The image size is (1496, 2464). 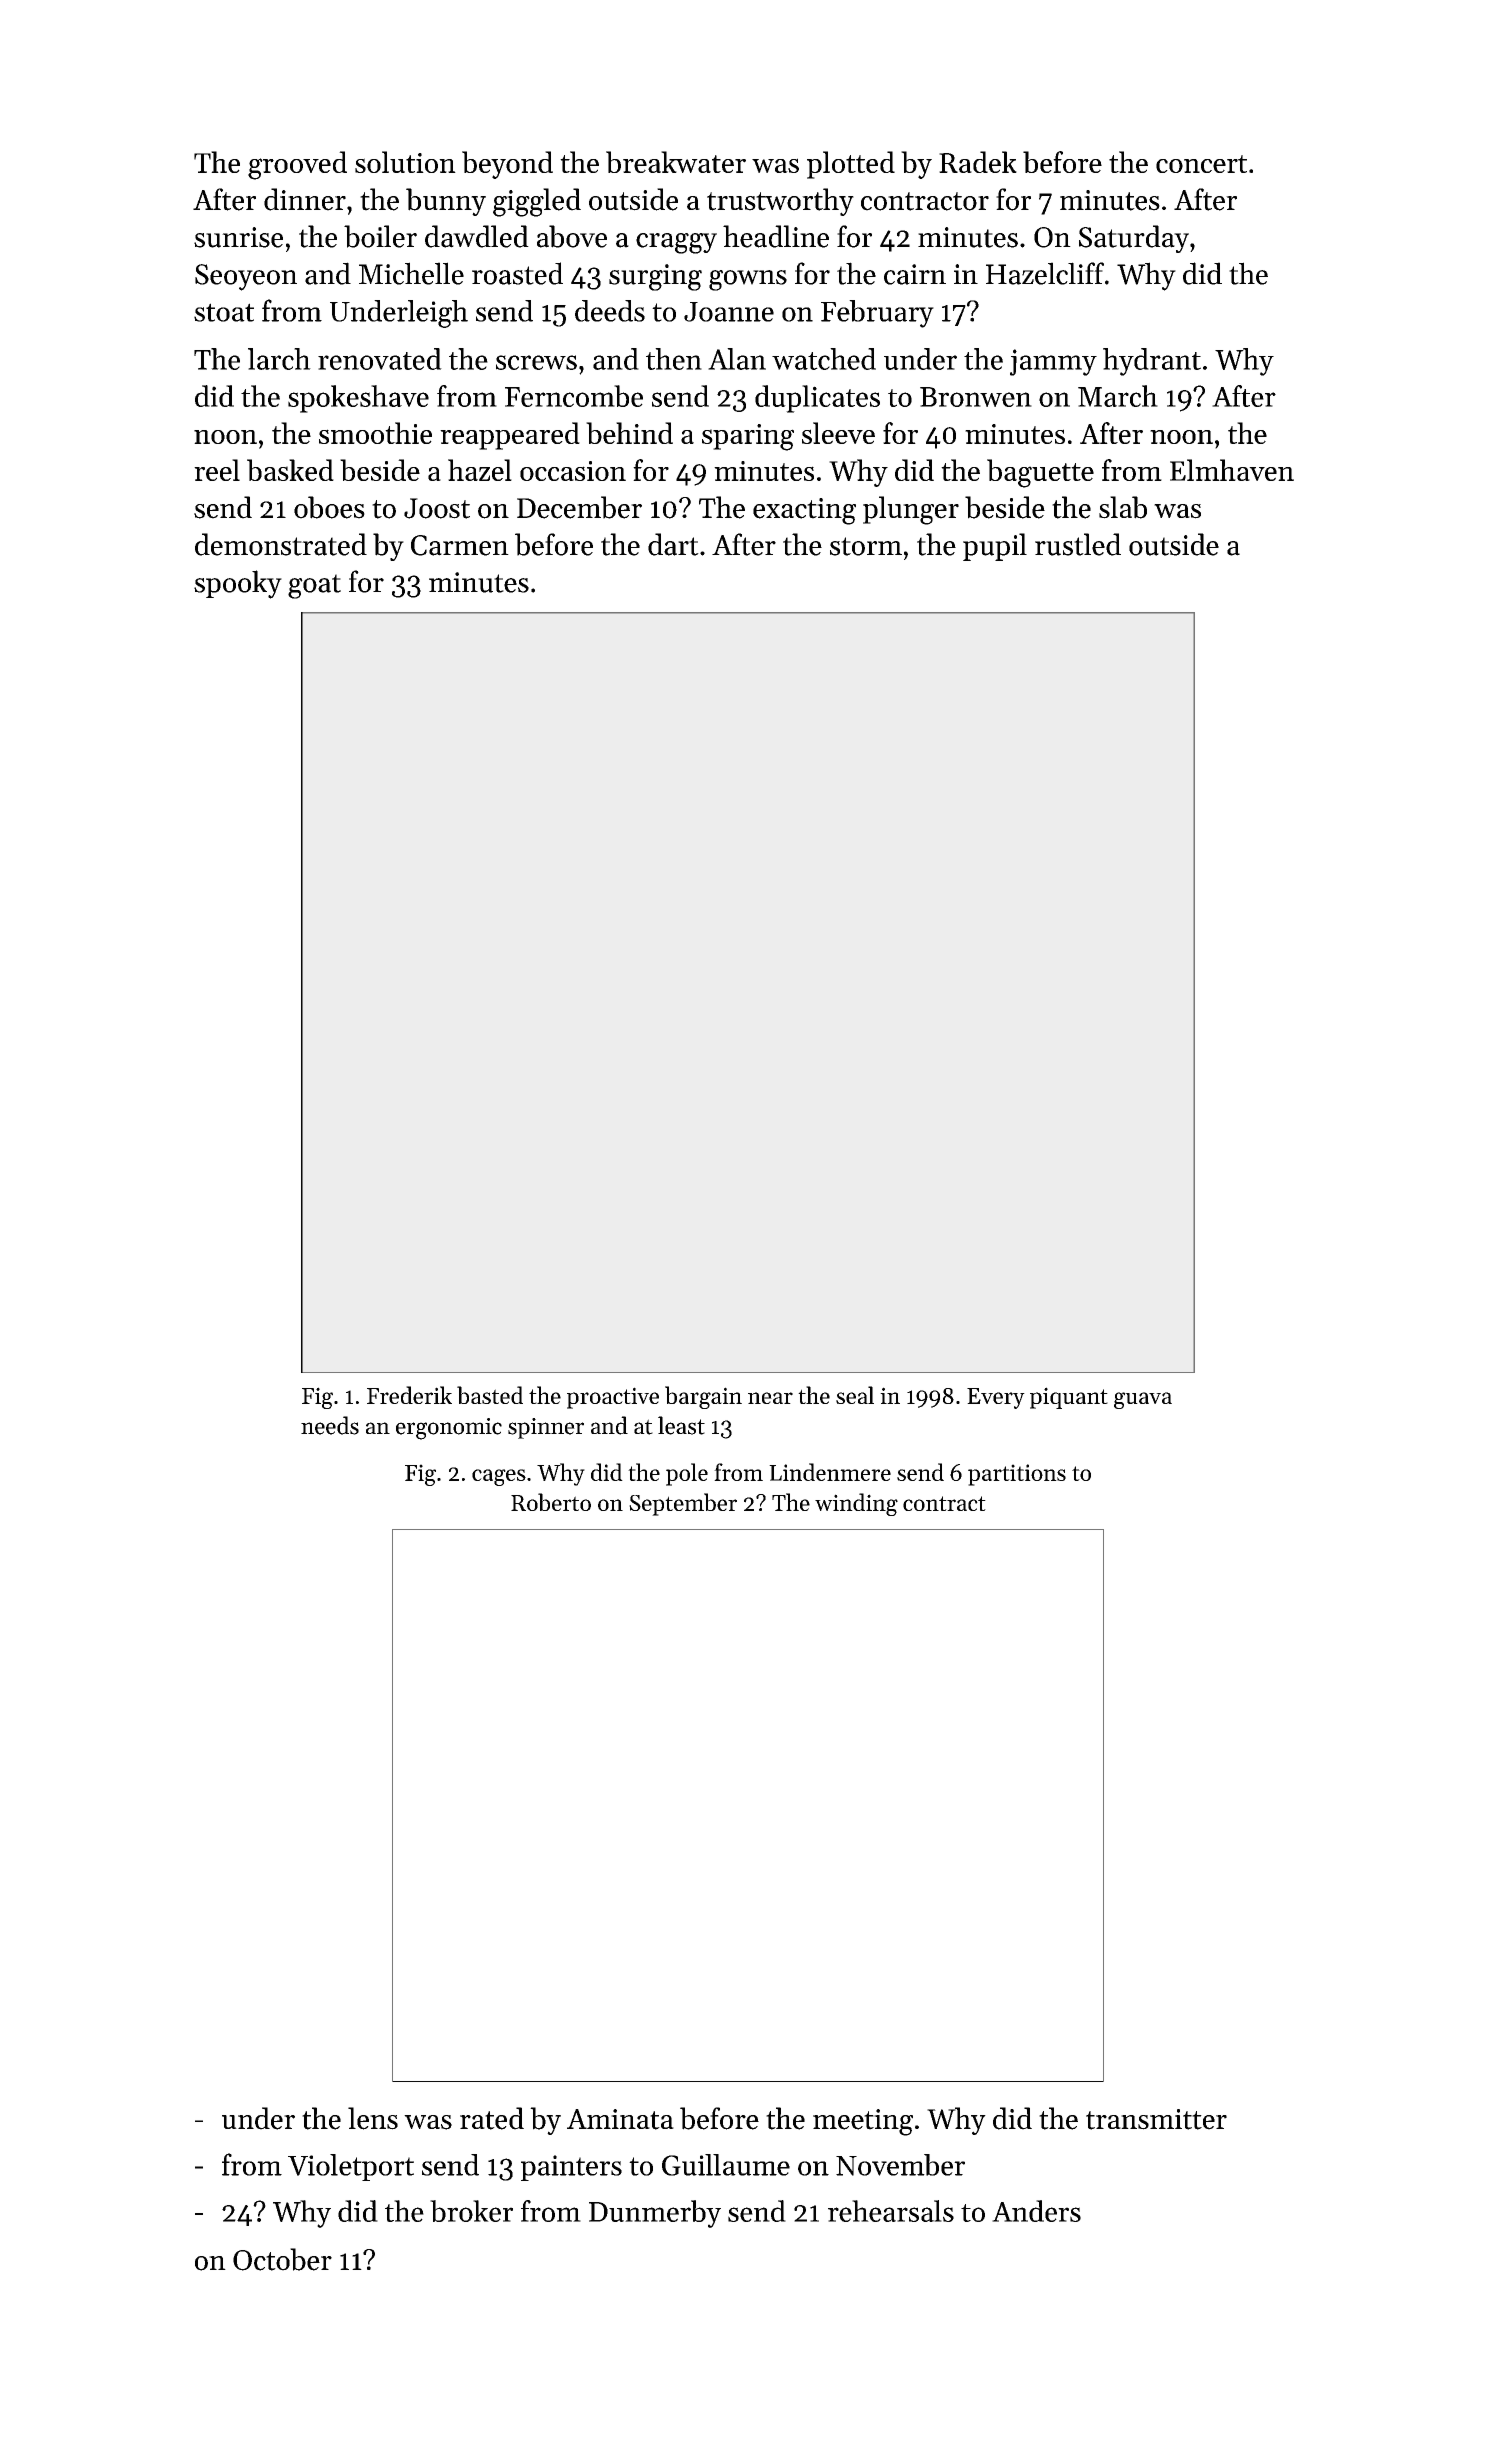 What do you see at coordinates (891, 2211) in the document?
I see `rehearsals` at bounding box center [891, 2211].
